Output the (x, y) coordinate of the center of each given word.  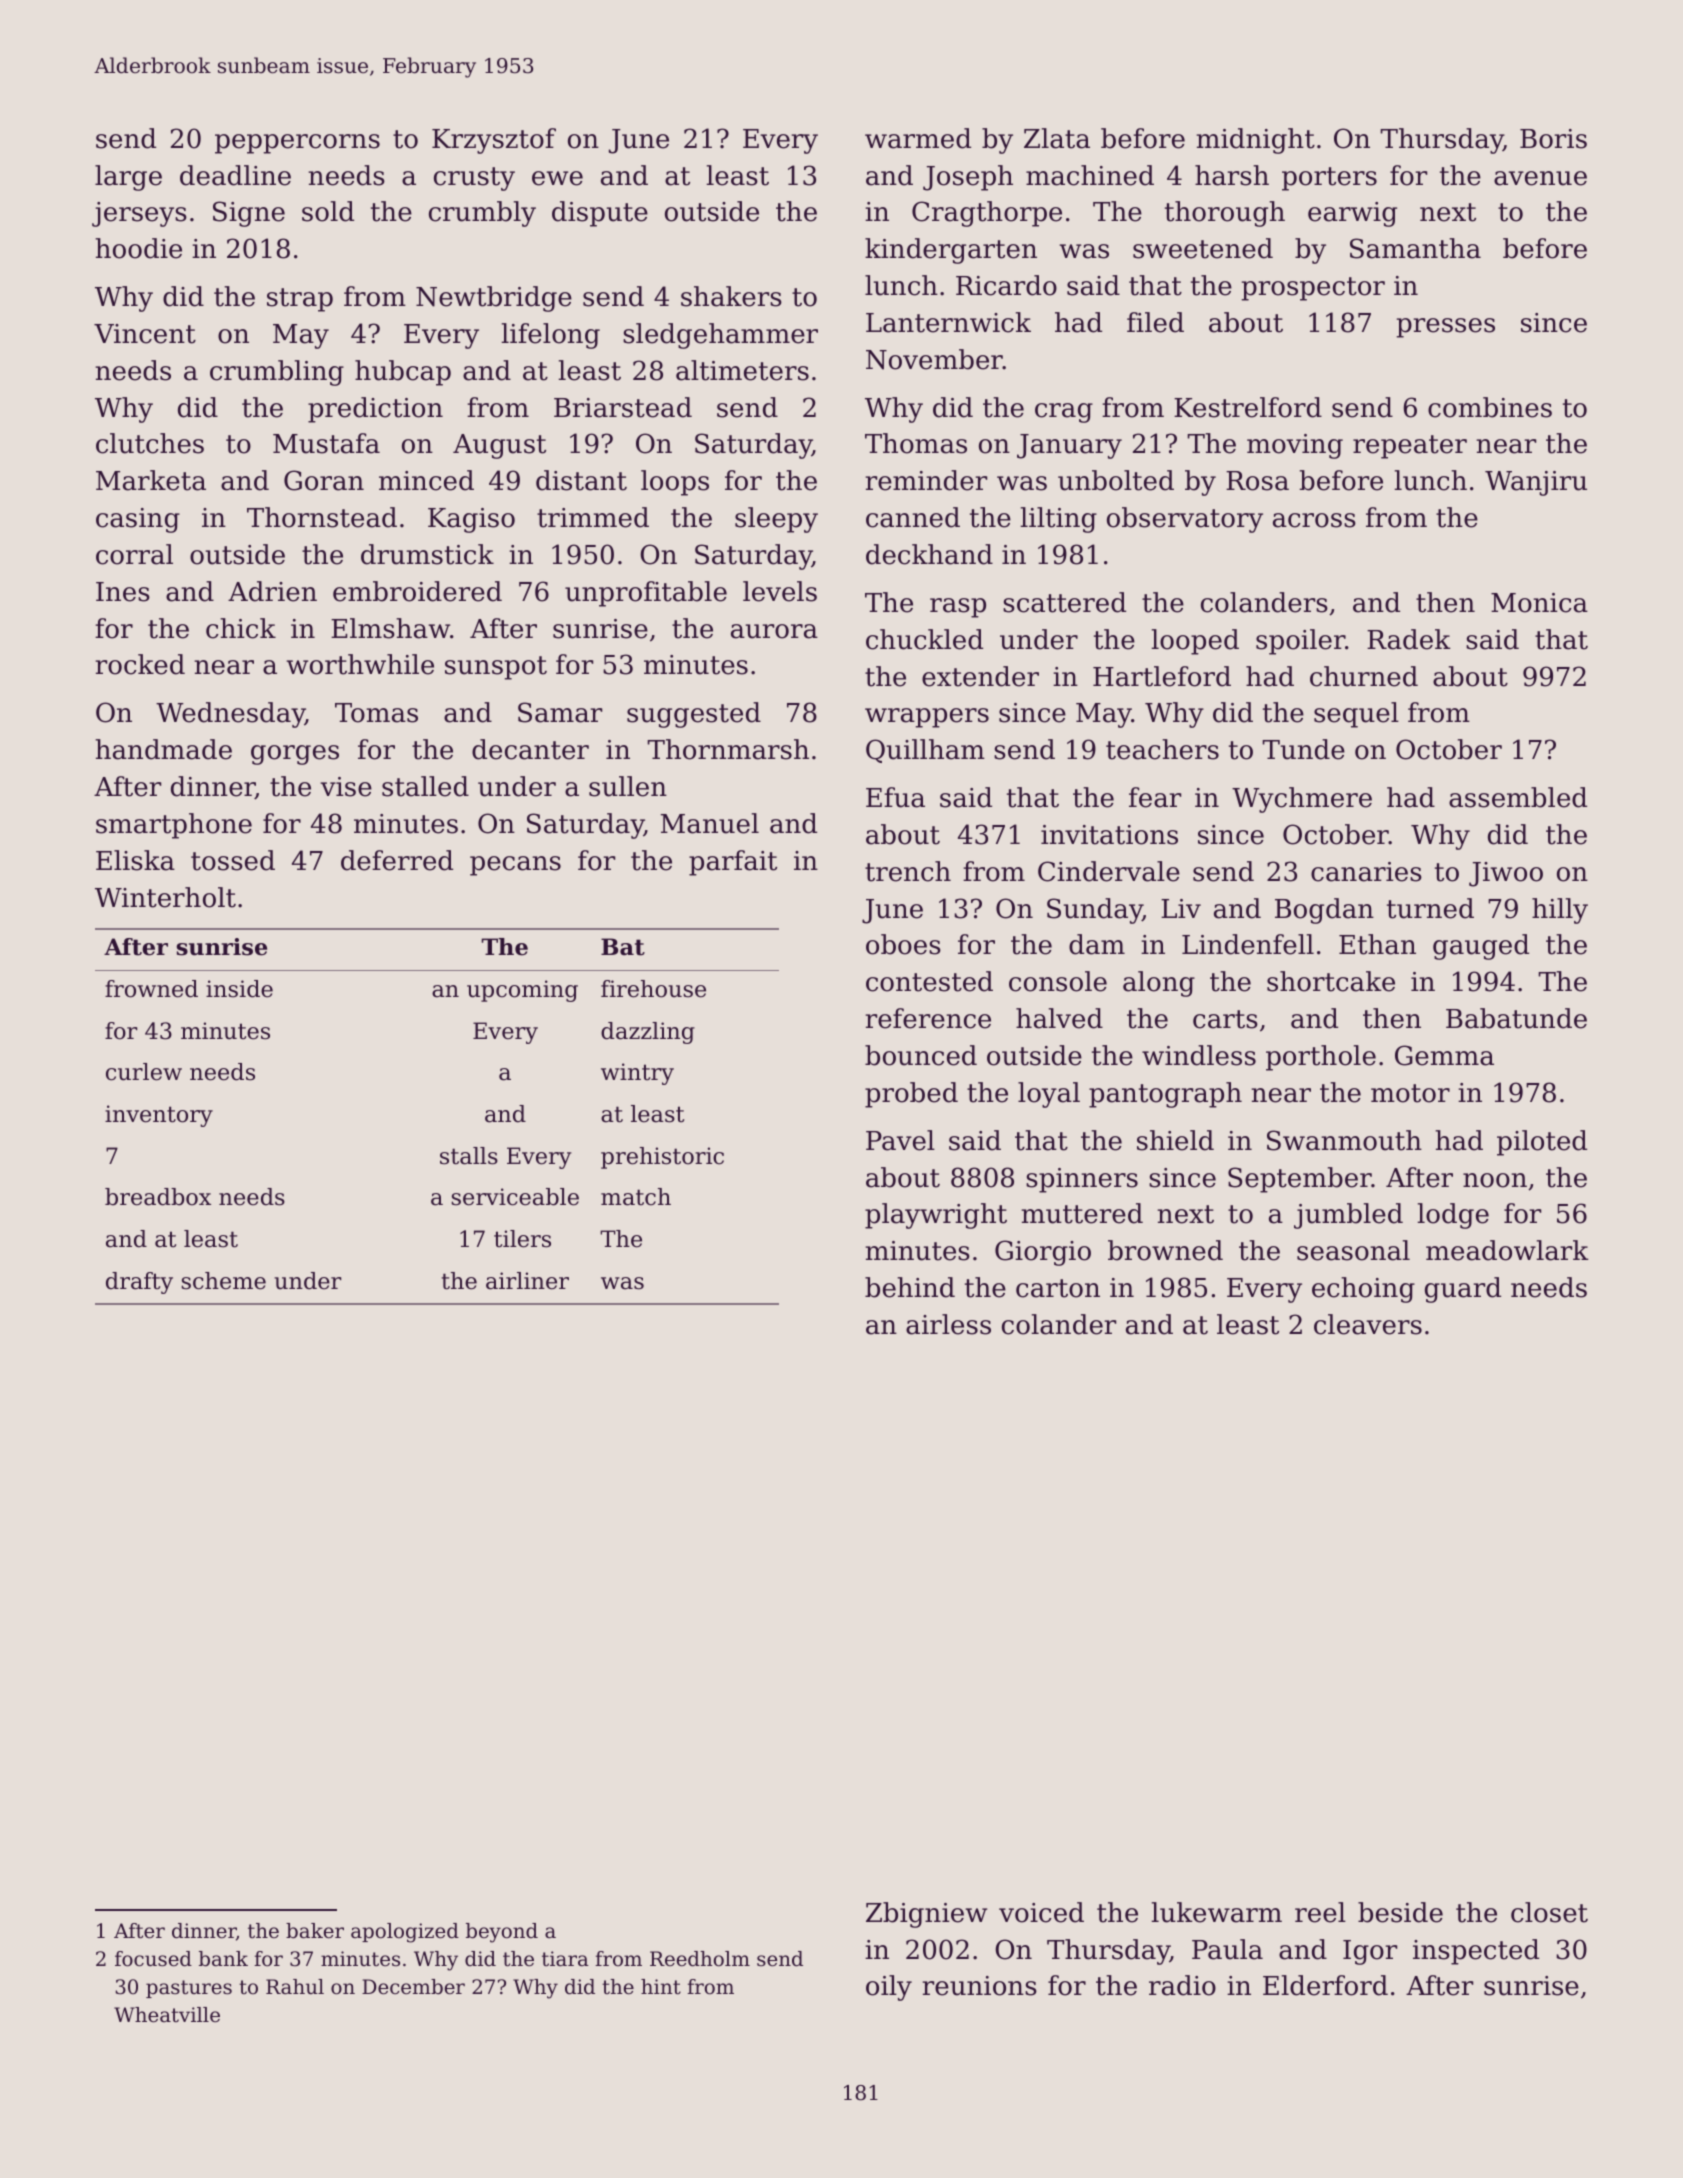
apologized (405, 1933)
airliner (527, 1281)
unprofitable (646, 594)
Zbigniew (926, 1915)
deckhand (929, 554)
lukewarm (1216, 1912)
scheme (224, 1281)
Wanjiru (1536, 483)
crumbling (277, 373)
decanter (530, 749)
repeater (1410, 447)
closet (1549, 1912)
